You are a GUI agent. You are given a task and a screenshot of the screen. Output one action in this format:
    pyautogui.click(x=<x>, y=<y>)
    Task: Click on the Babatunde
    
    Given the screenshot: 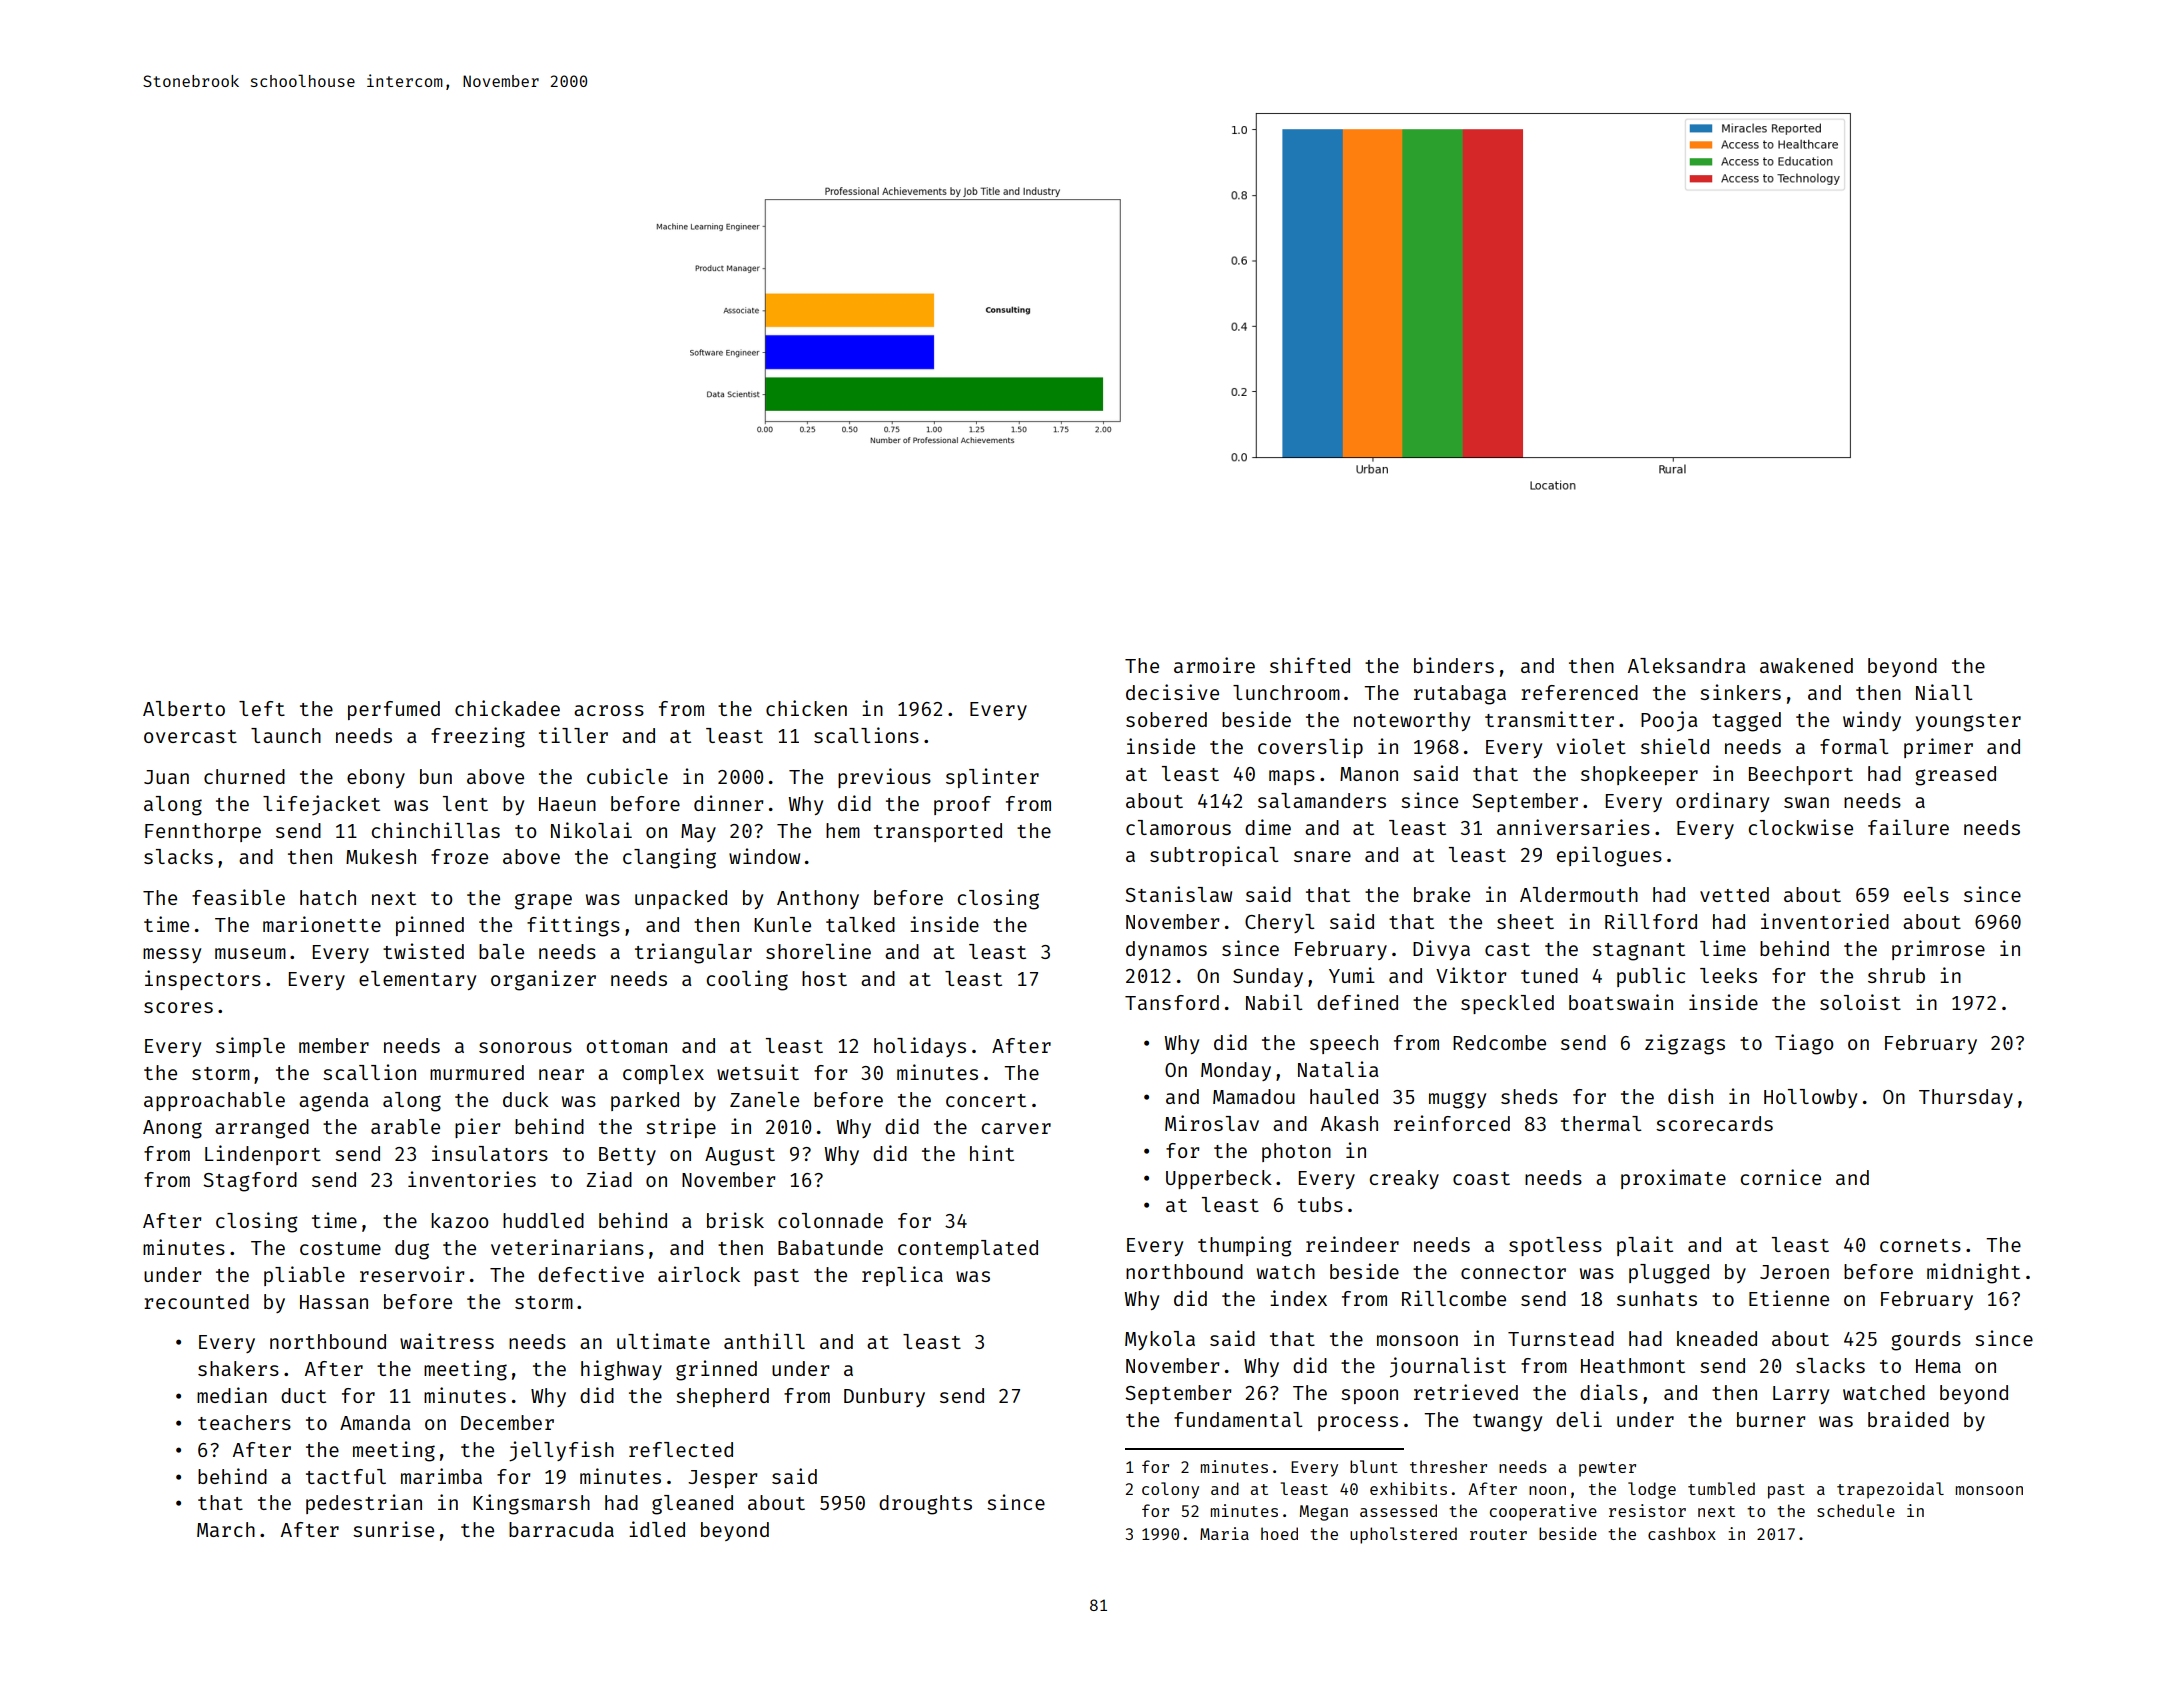 What is the action you would take?
    pyautogui.click(x=830, y=1247)
